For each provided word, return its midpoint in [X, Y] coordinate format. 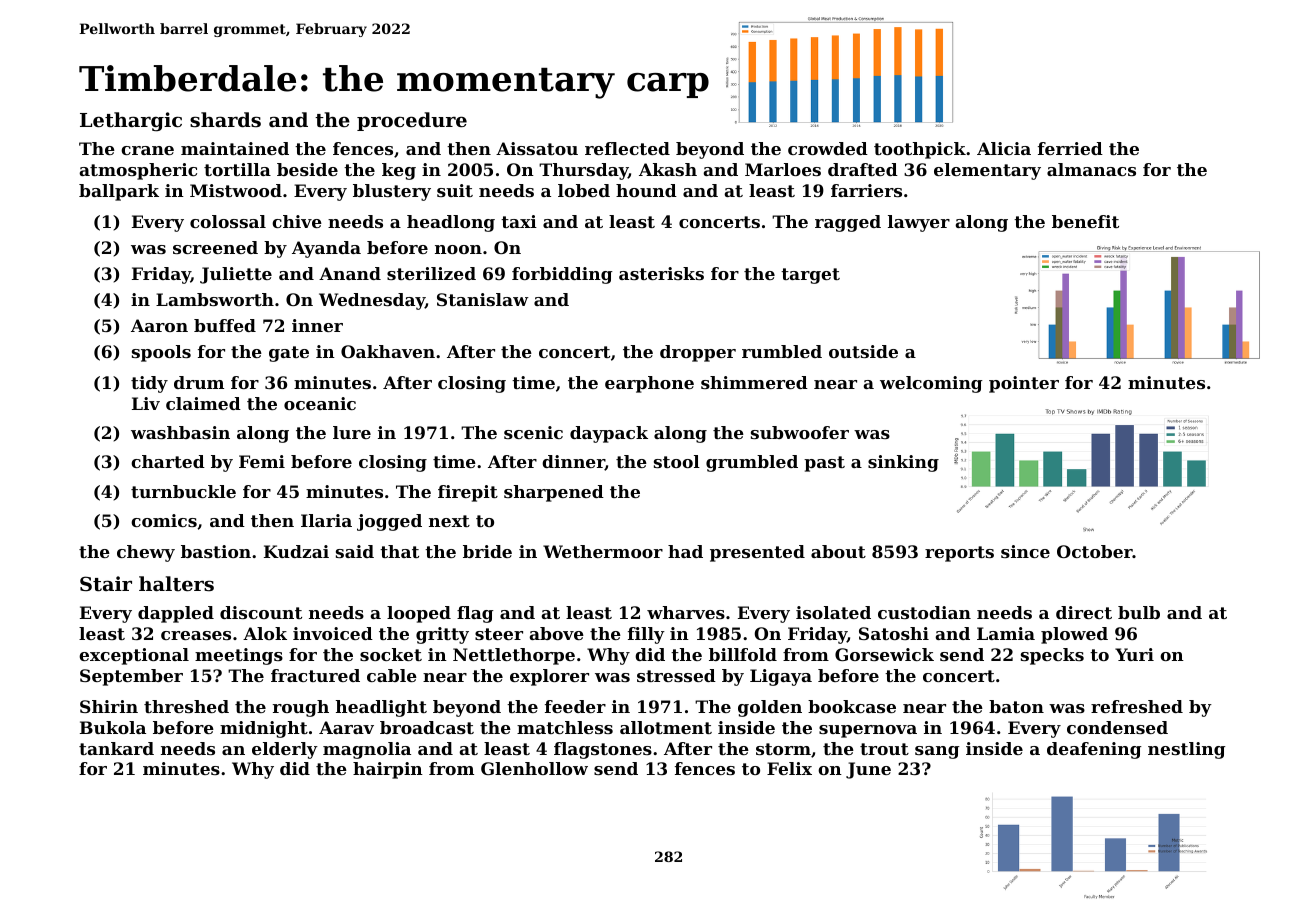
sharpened [554, 493]
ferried [1070, 148]
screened [215, 247]
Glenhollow [534, 768]
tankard [116, 748]
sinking [903, 463]
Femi [262, 461]
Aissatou [537, 148]
